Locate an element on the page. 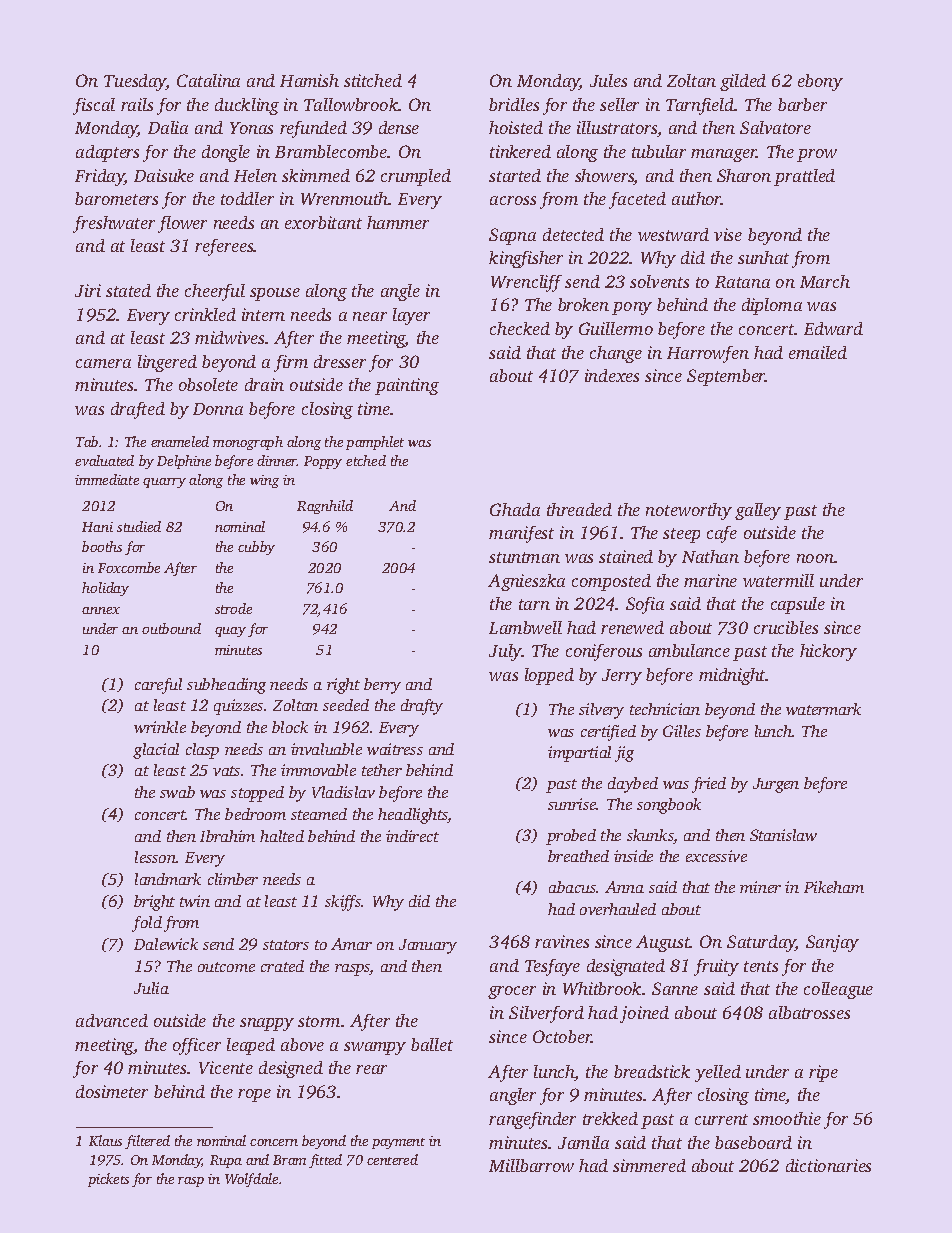 Image resolution: width=952 pixels, height=1233 pixels. threaded is located at coordinates (579, 509).
